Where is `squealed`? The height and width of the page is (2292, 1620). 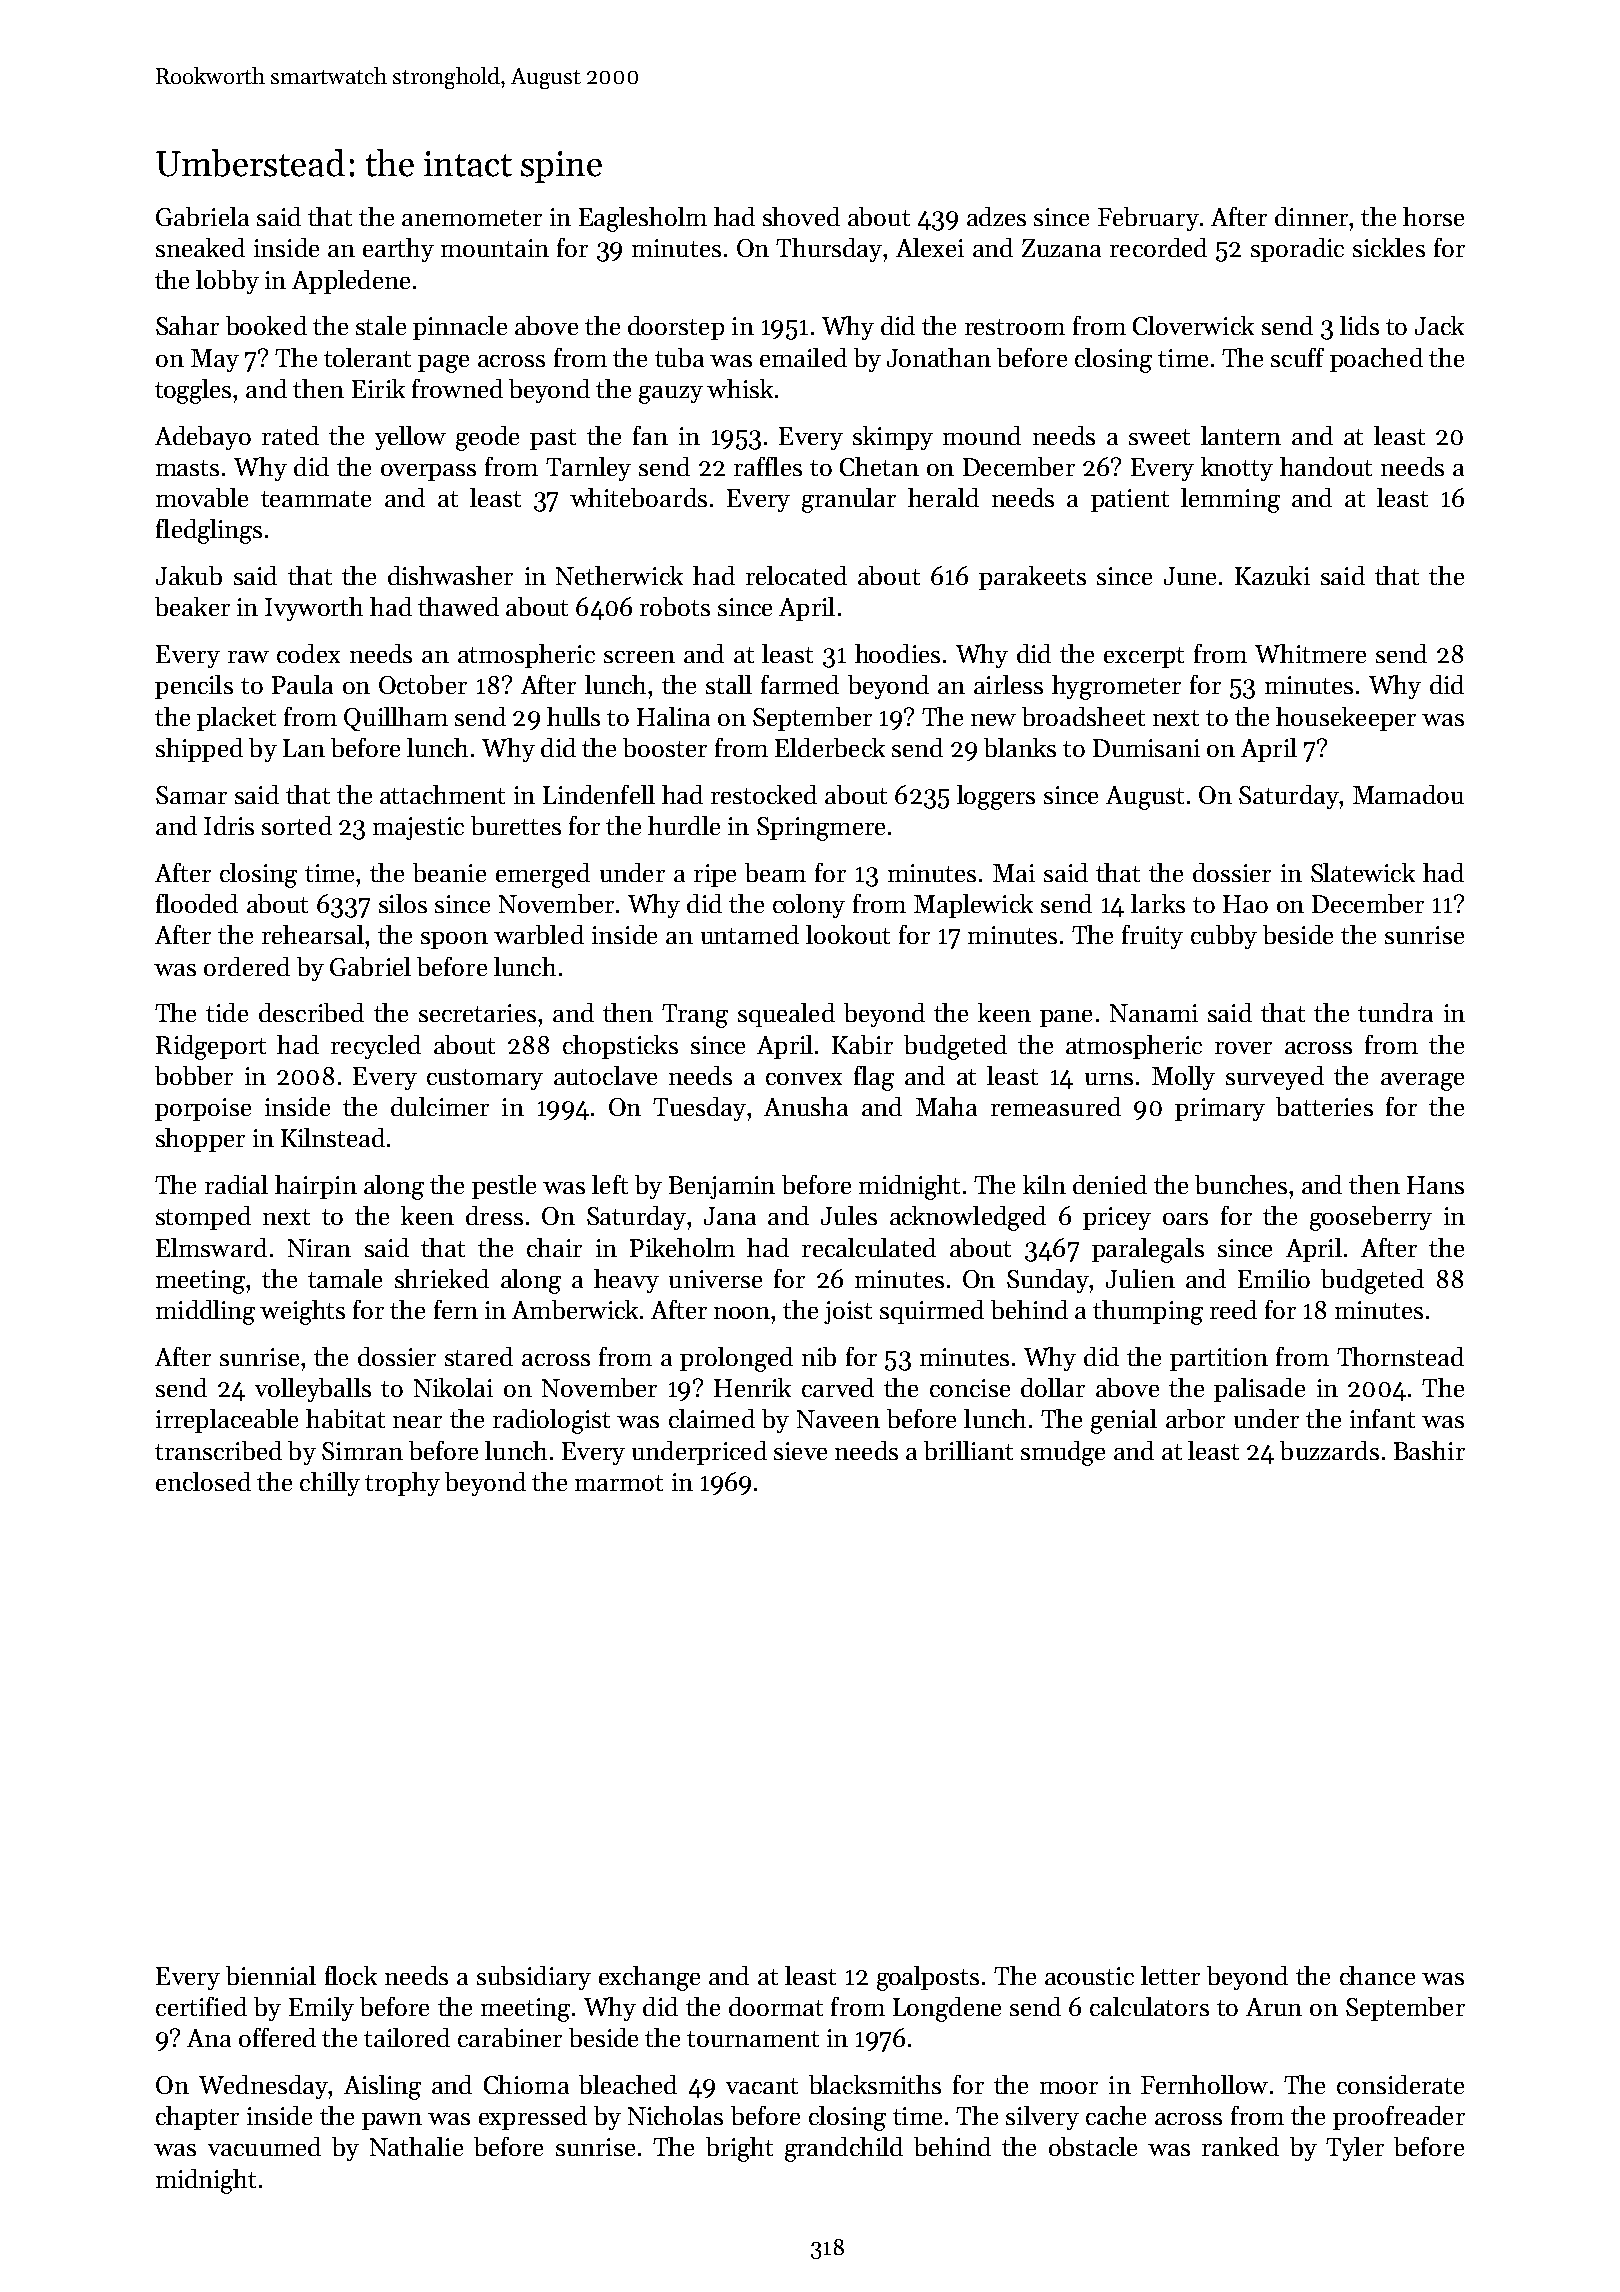 squealed is located at coordinates (786, 1015).
